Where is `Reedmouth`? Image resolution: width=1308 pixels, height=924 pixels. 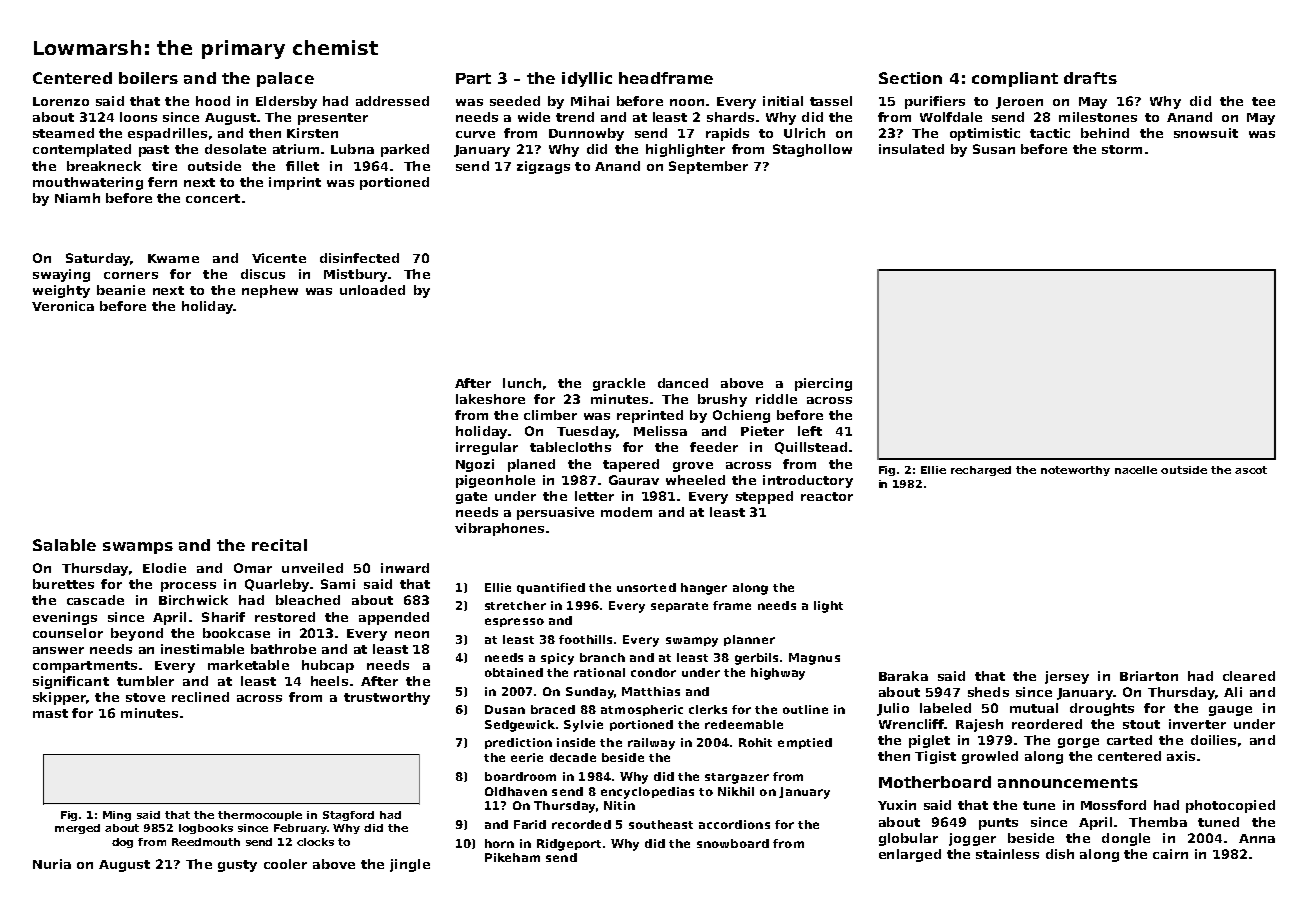 Reedmouth is located at coordinates (206, 842).
